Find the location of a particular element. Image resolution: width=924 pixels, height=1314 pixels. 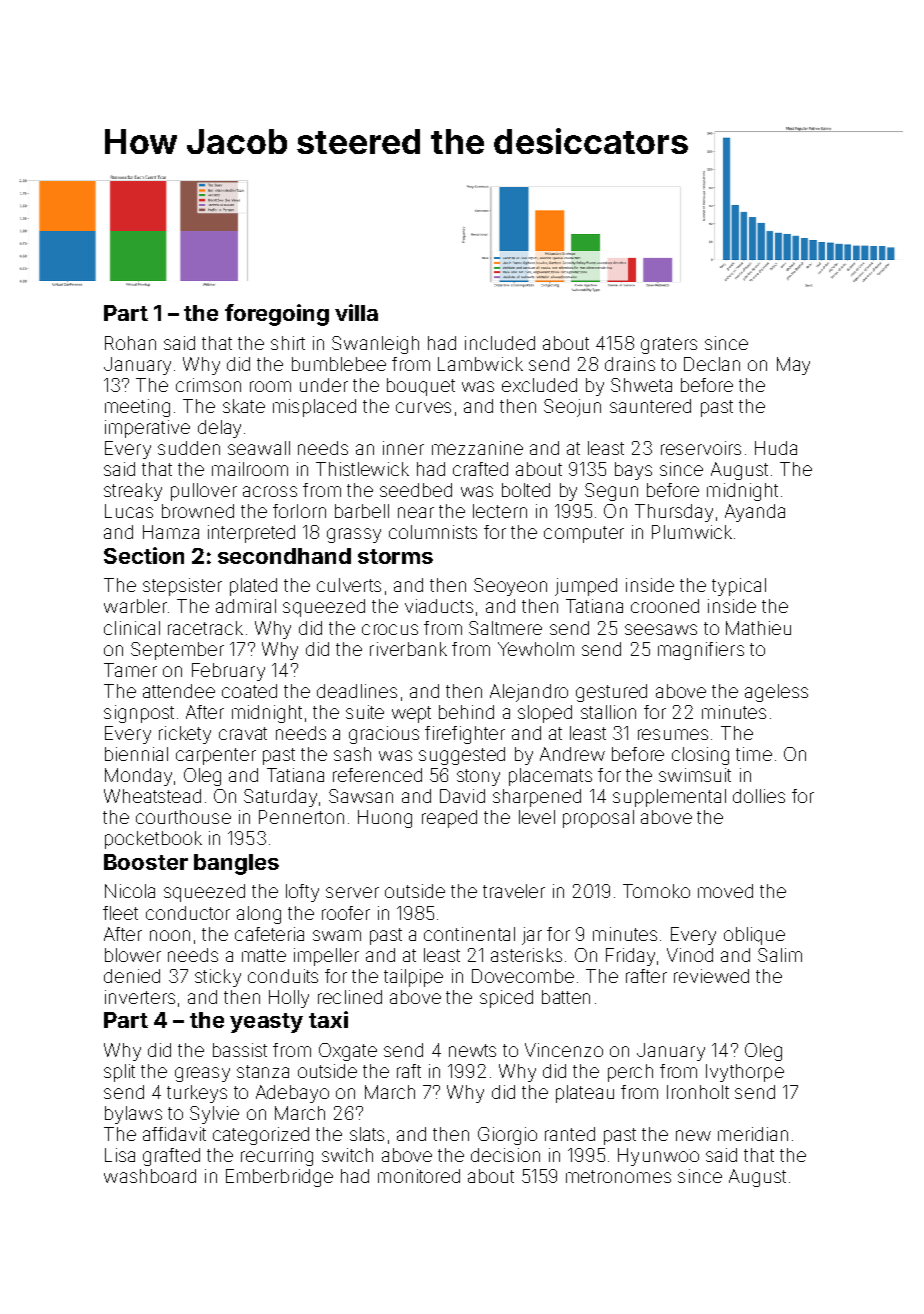

monitored is located at coordinates (419, 1176).
